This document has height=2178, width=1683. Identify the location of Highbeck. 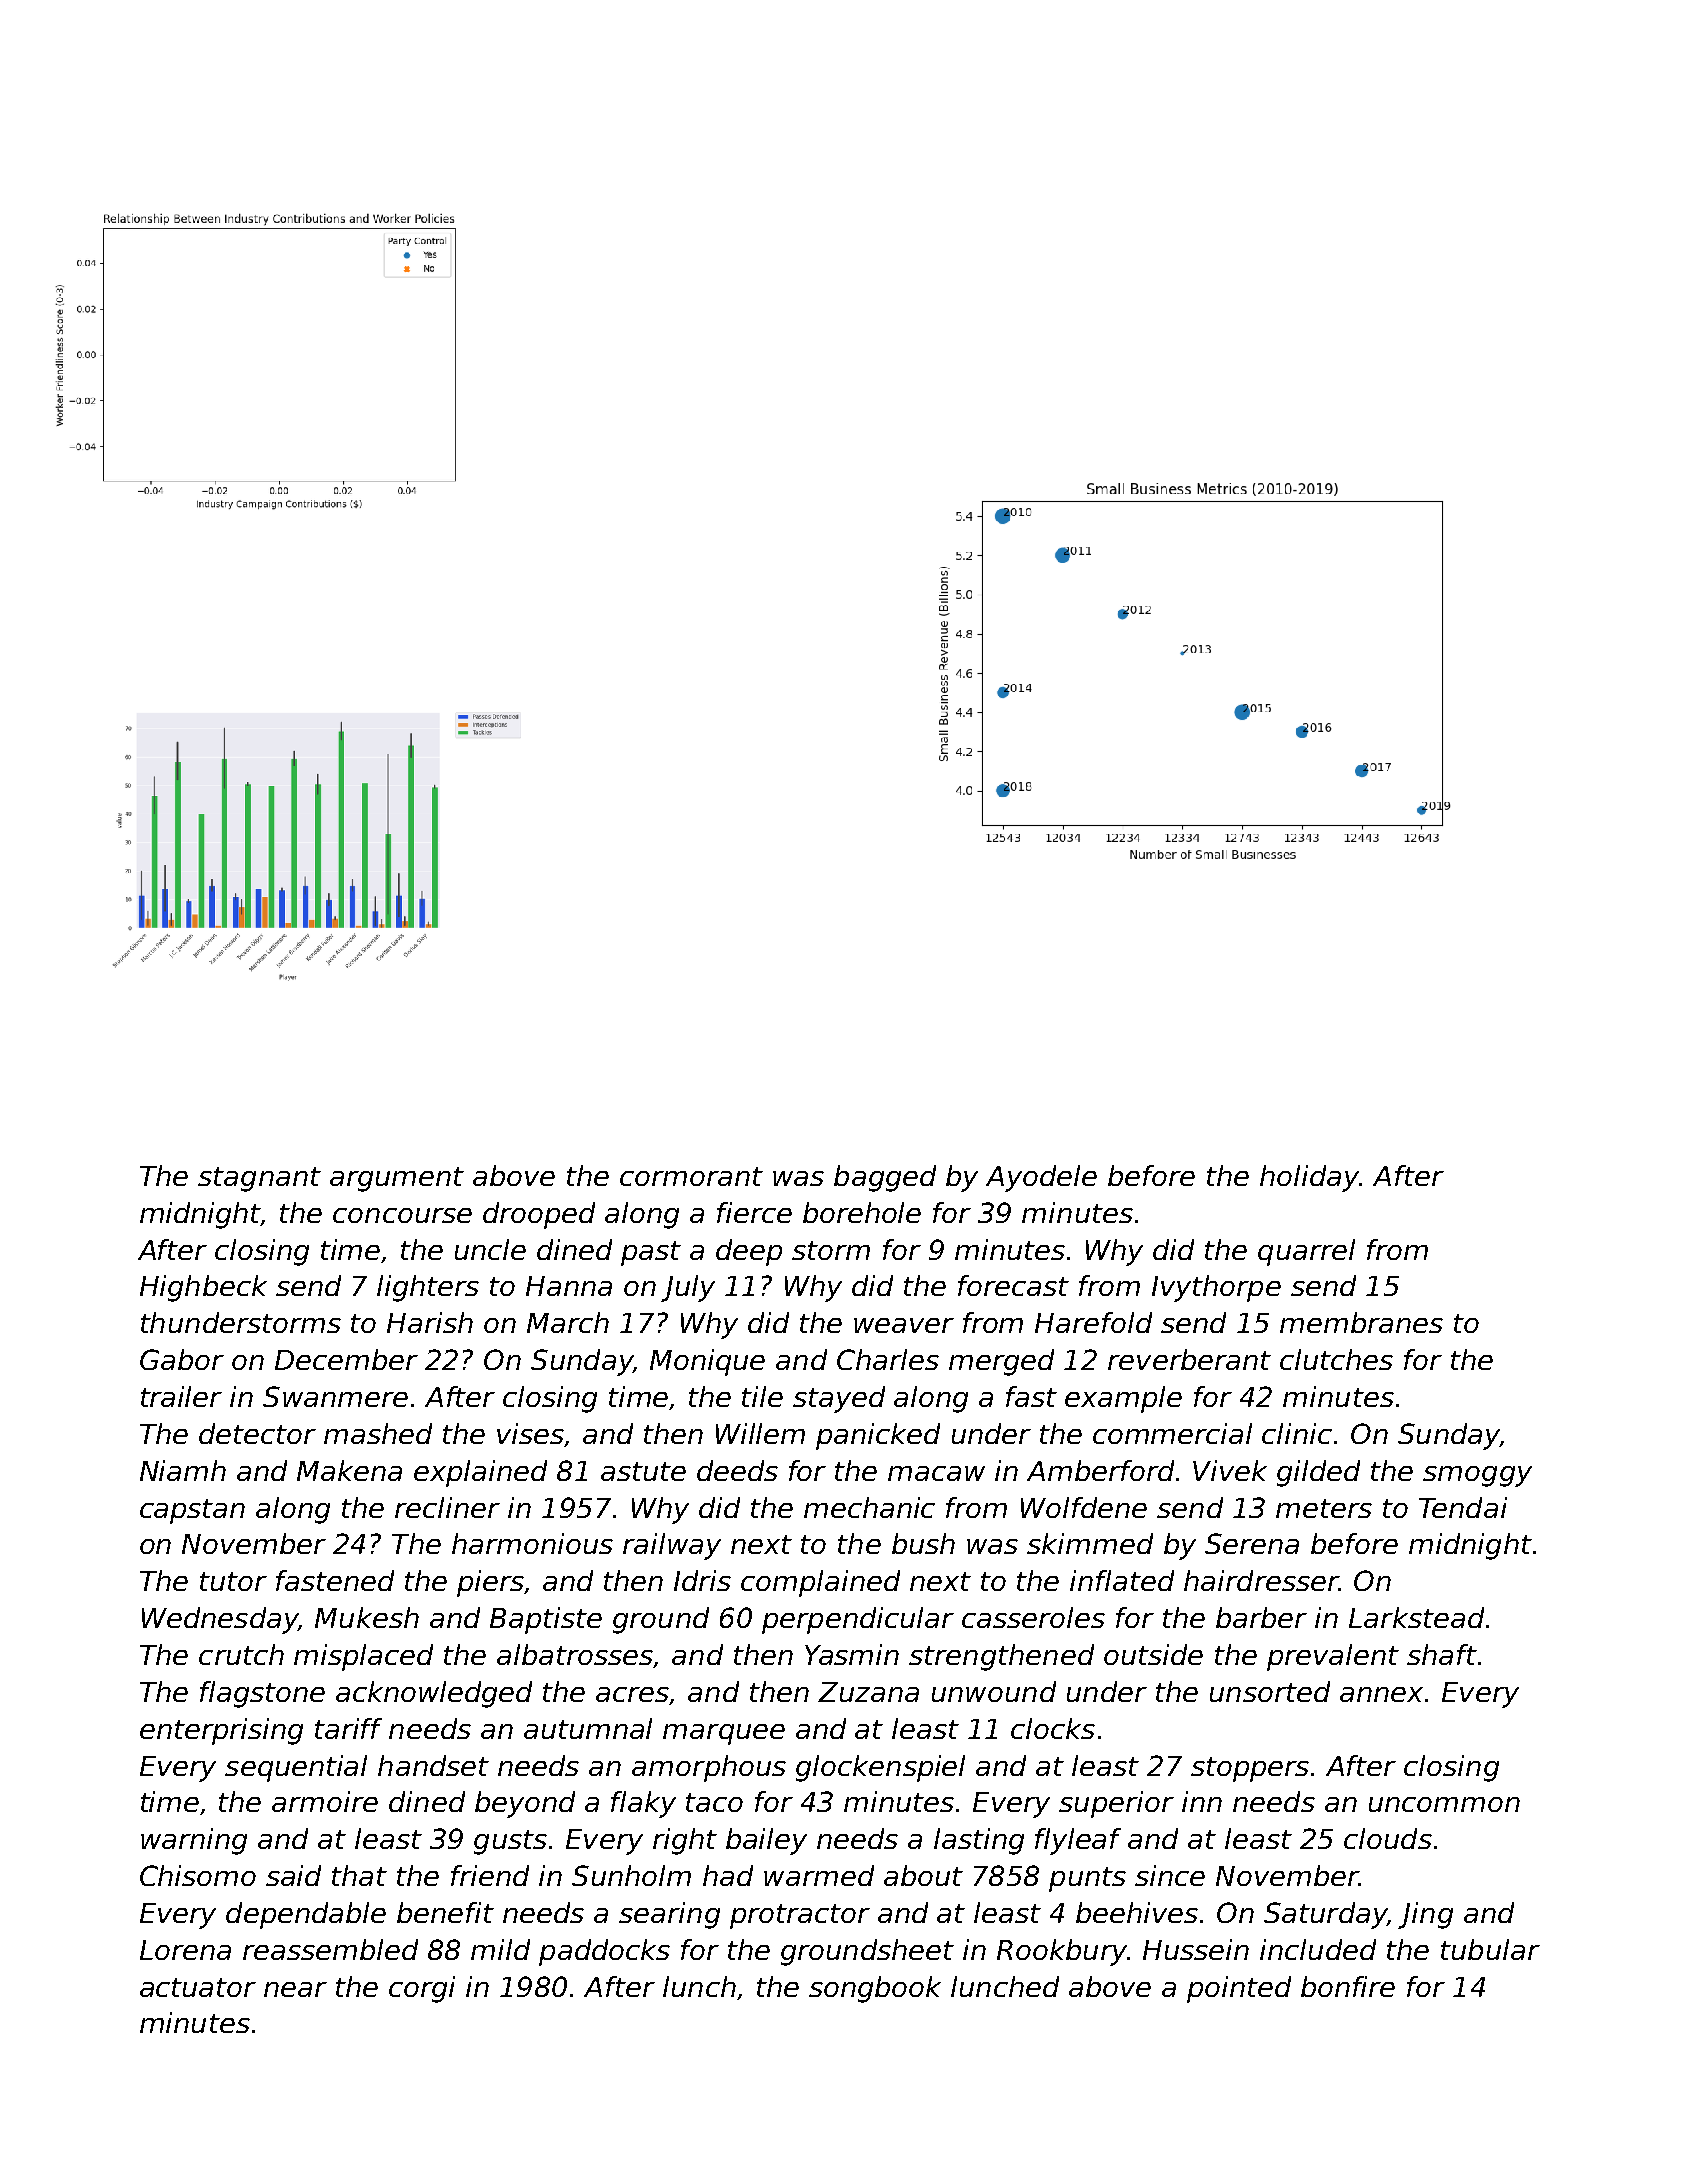
(203, 1288).
